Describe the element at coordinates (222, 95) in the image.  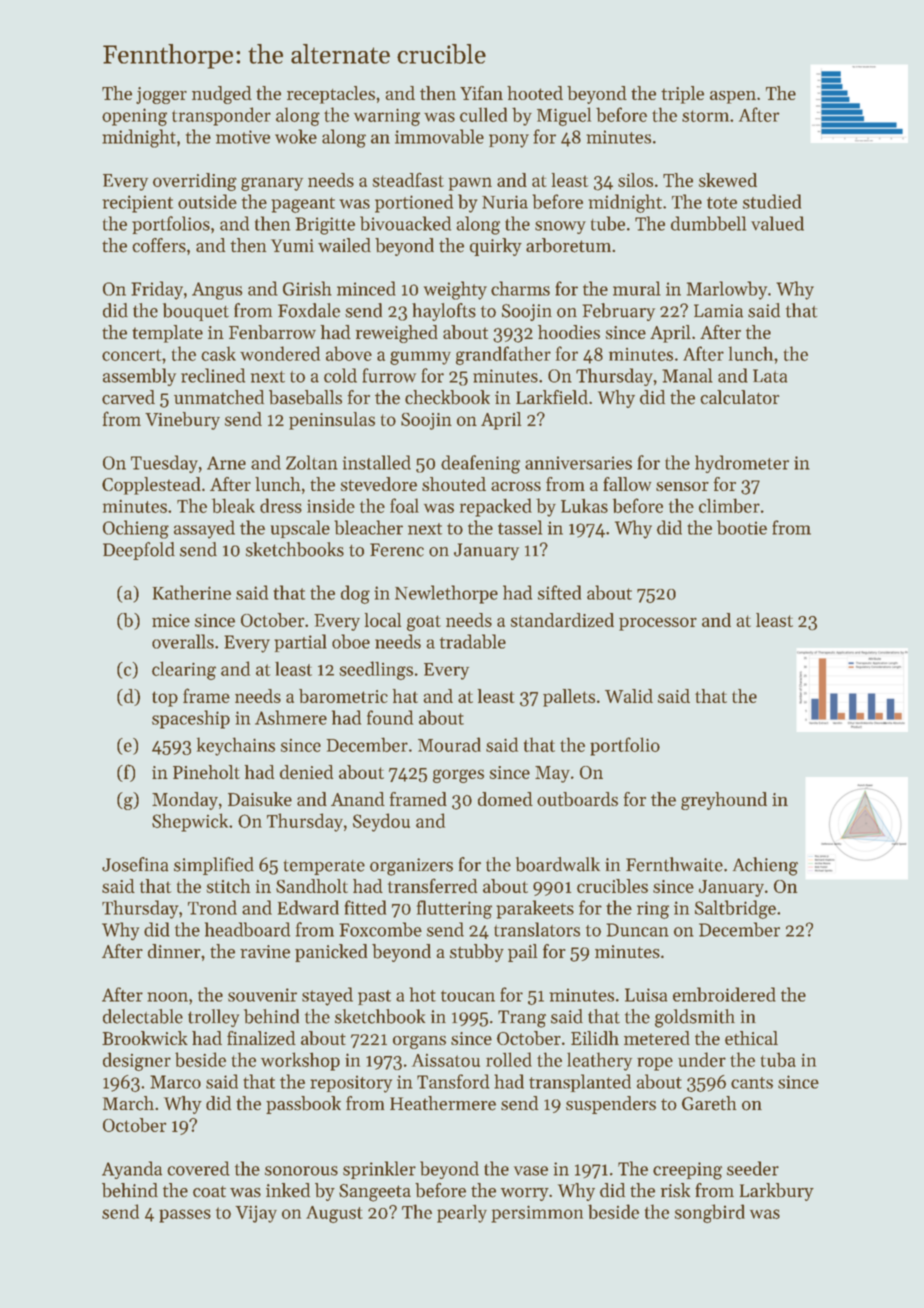
I see `nudged` at that location.
